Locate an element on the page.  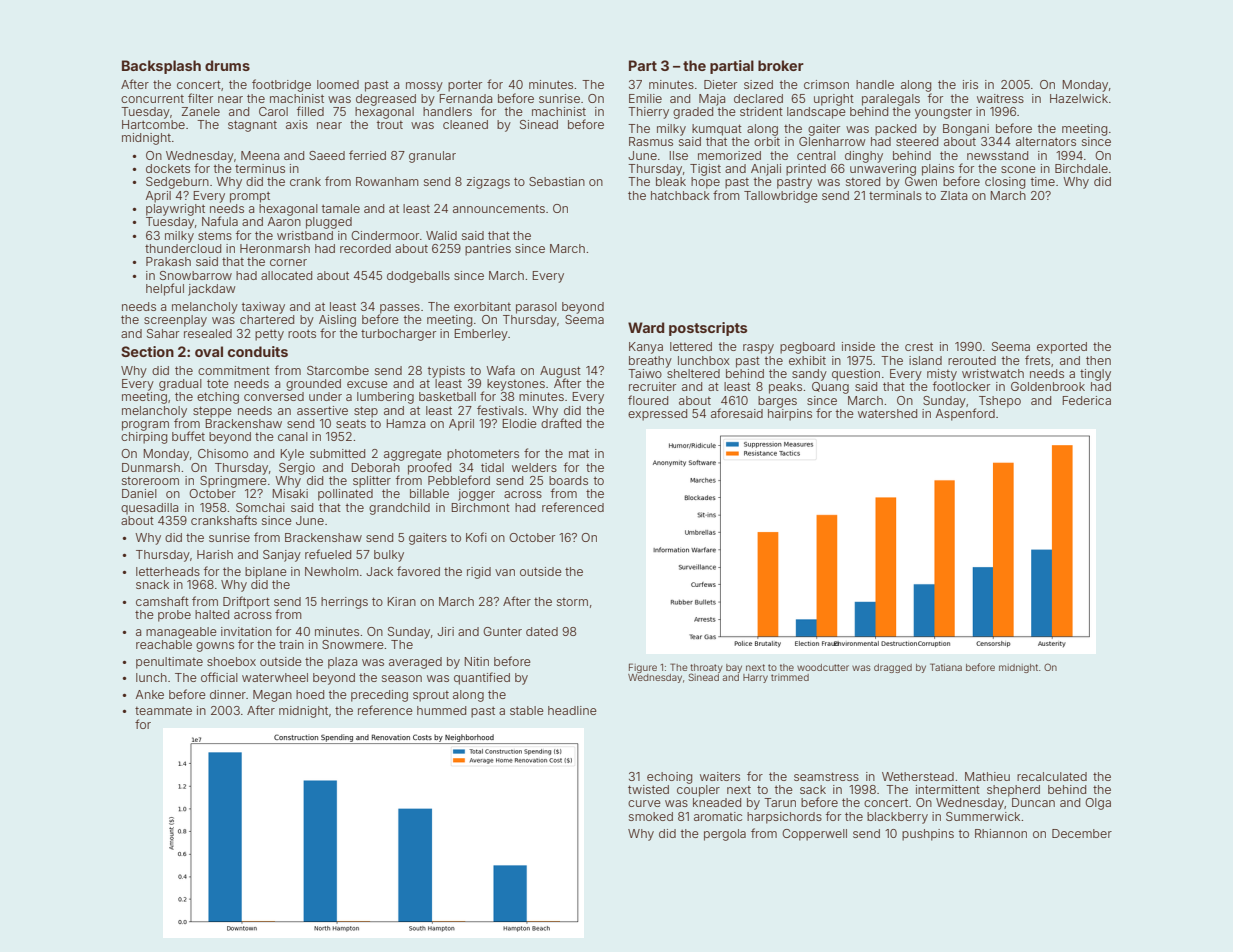
iris is located at coordinates (970, 84).
